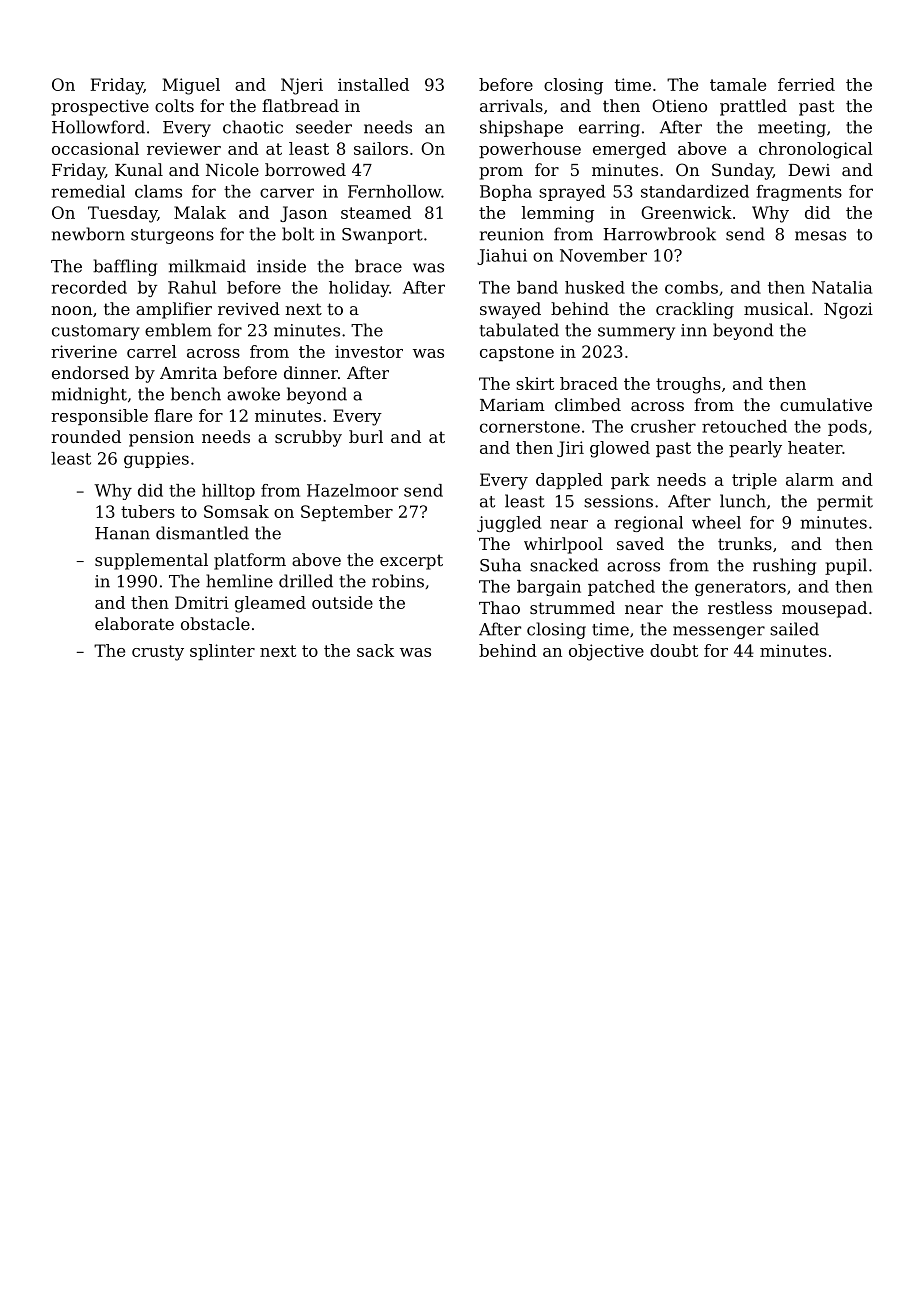 This screenshot has height=1314, width=924. What do you see at coordinates (382, 236) in the screenshot?
I see `Swanport` at bounding box center [382, 236].
